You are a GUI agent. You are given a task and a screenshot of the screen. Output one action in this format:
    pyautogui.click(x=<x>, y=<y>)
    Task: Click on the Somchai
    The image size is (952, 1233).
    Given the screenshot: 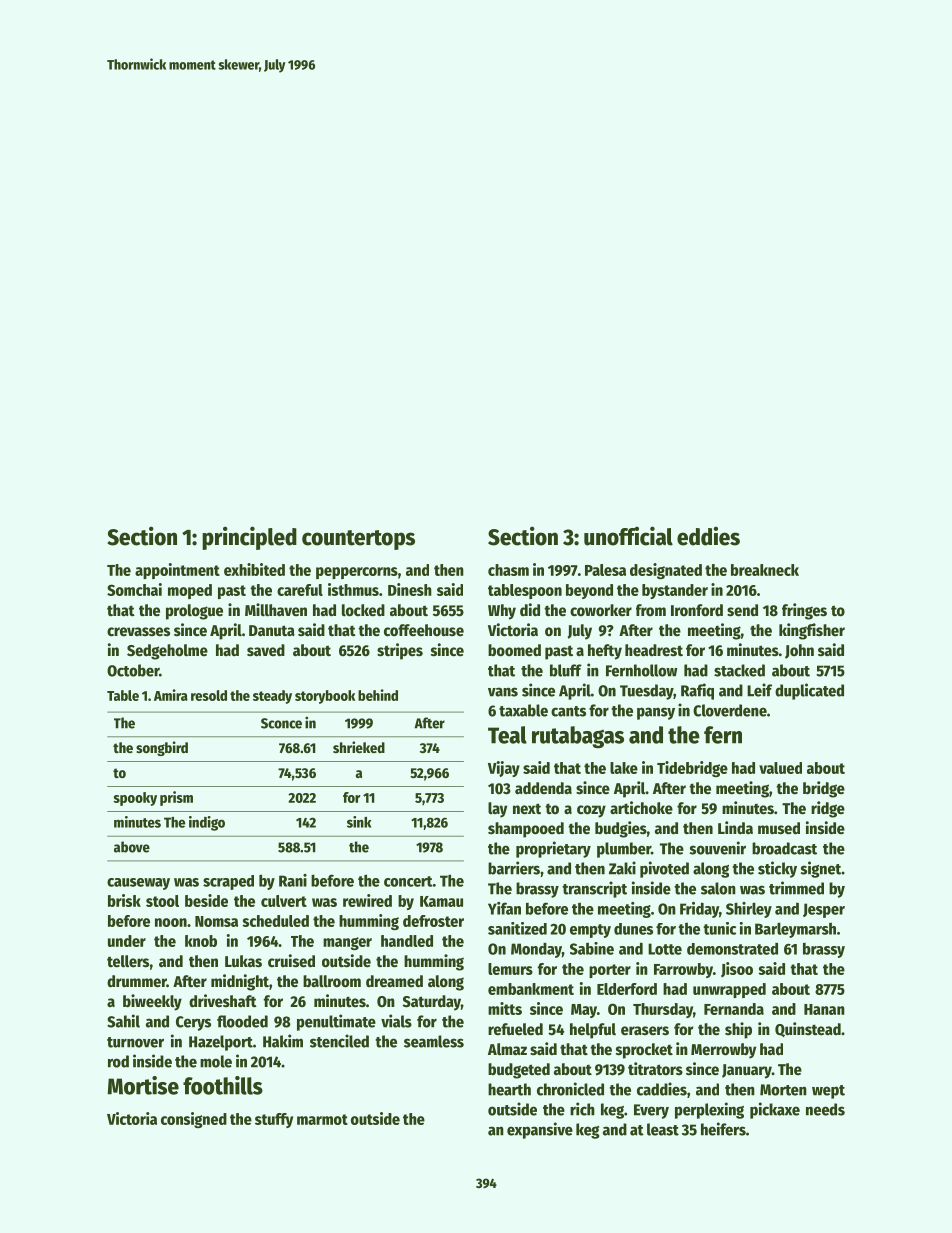 What is the action you would take?
    pyautogui.click(x=134, y=589)
